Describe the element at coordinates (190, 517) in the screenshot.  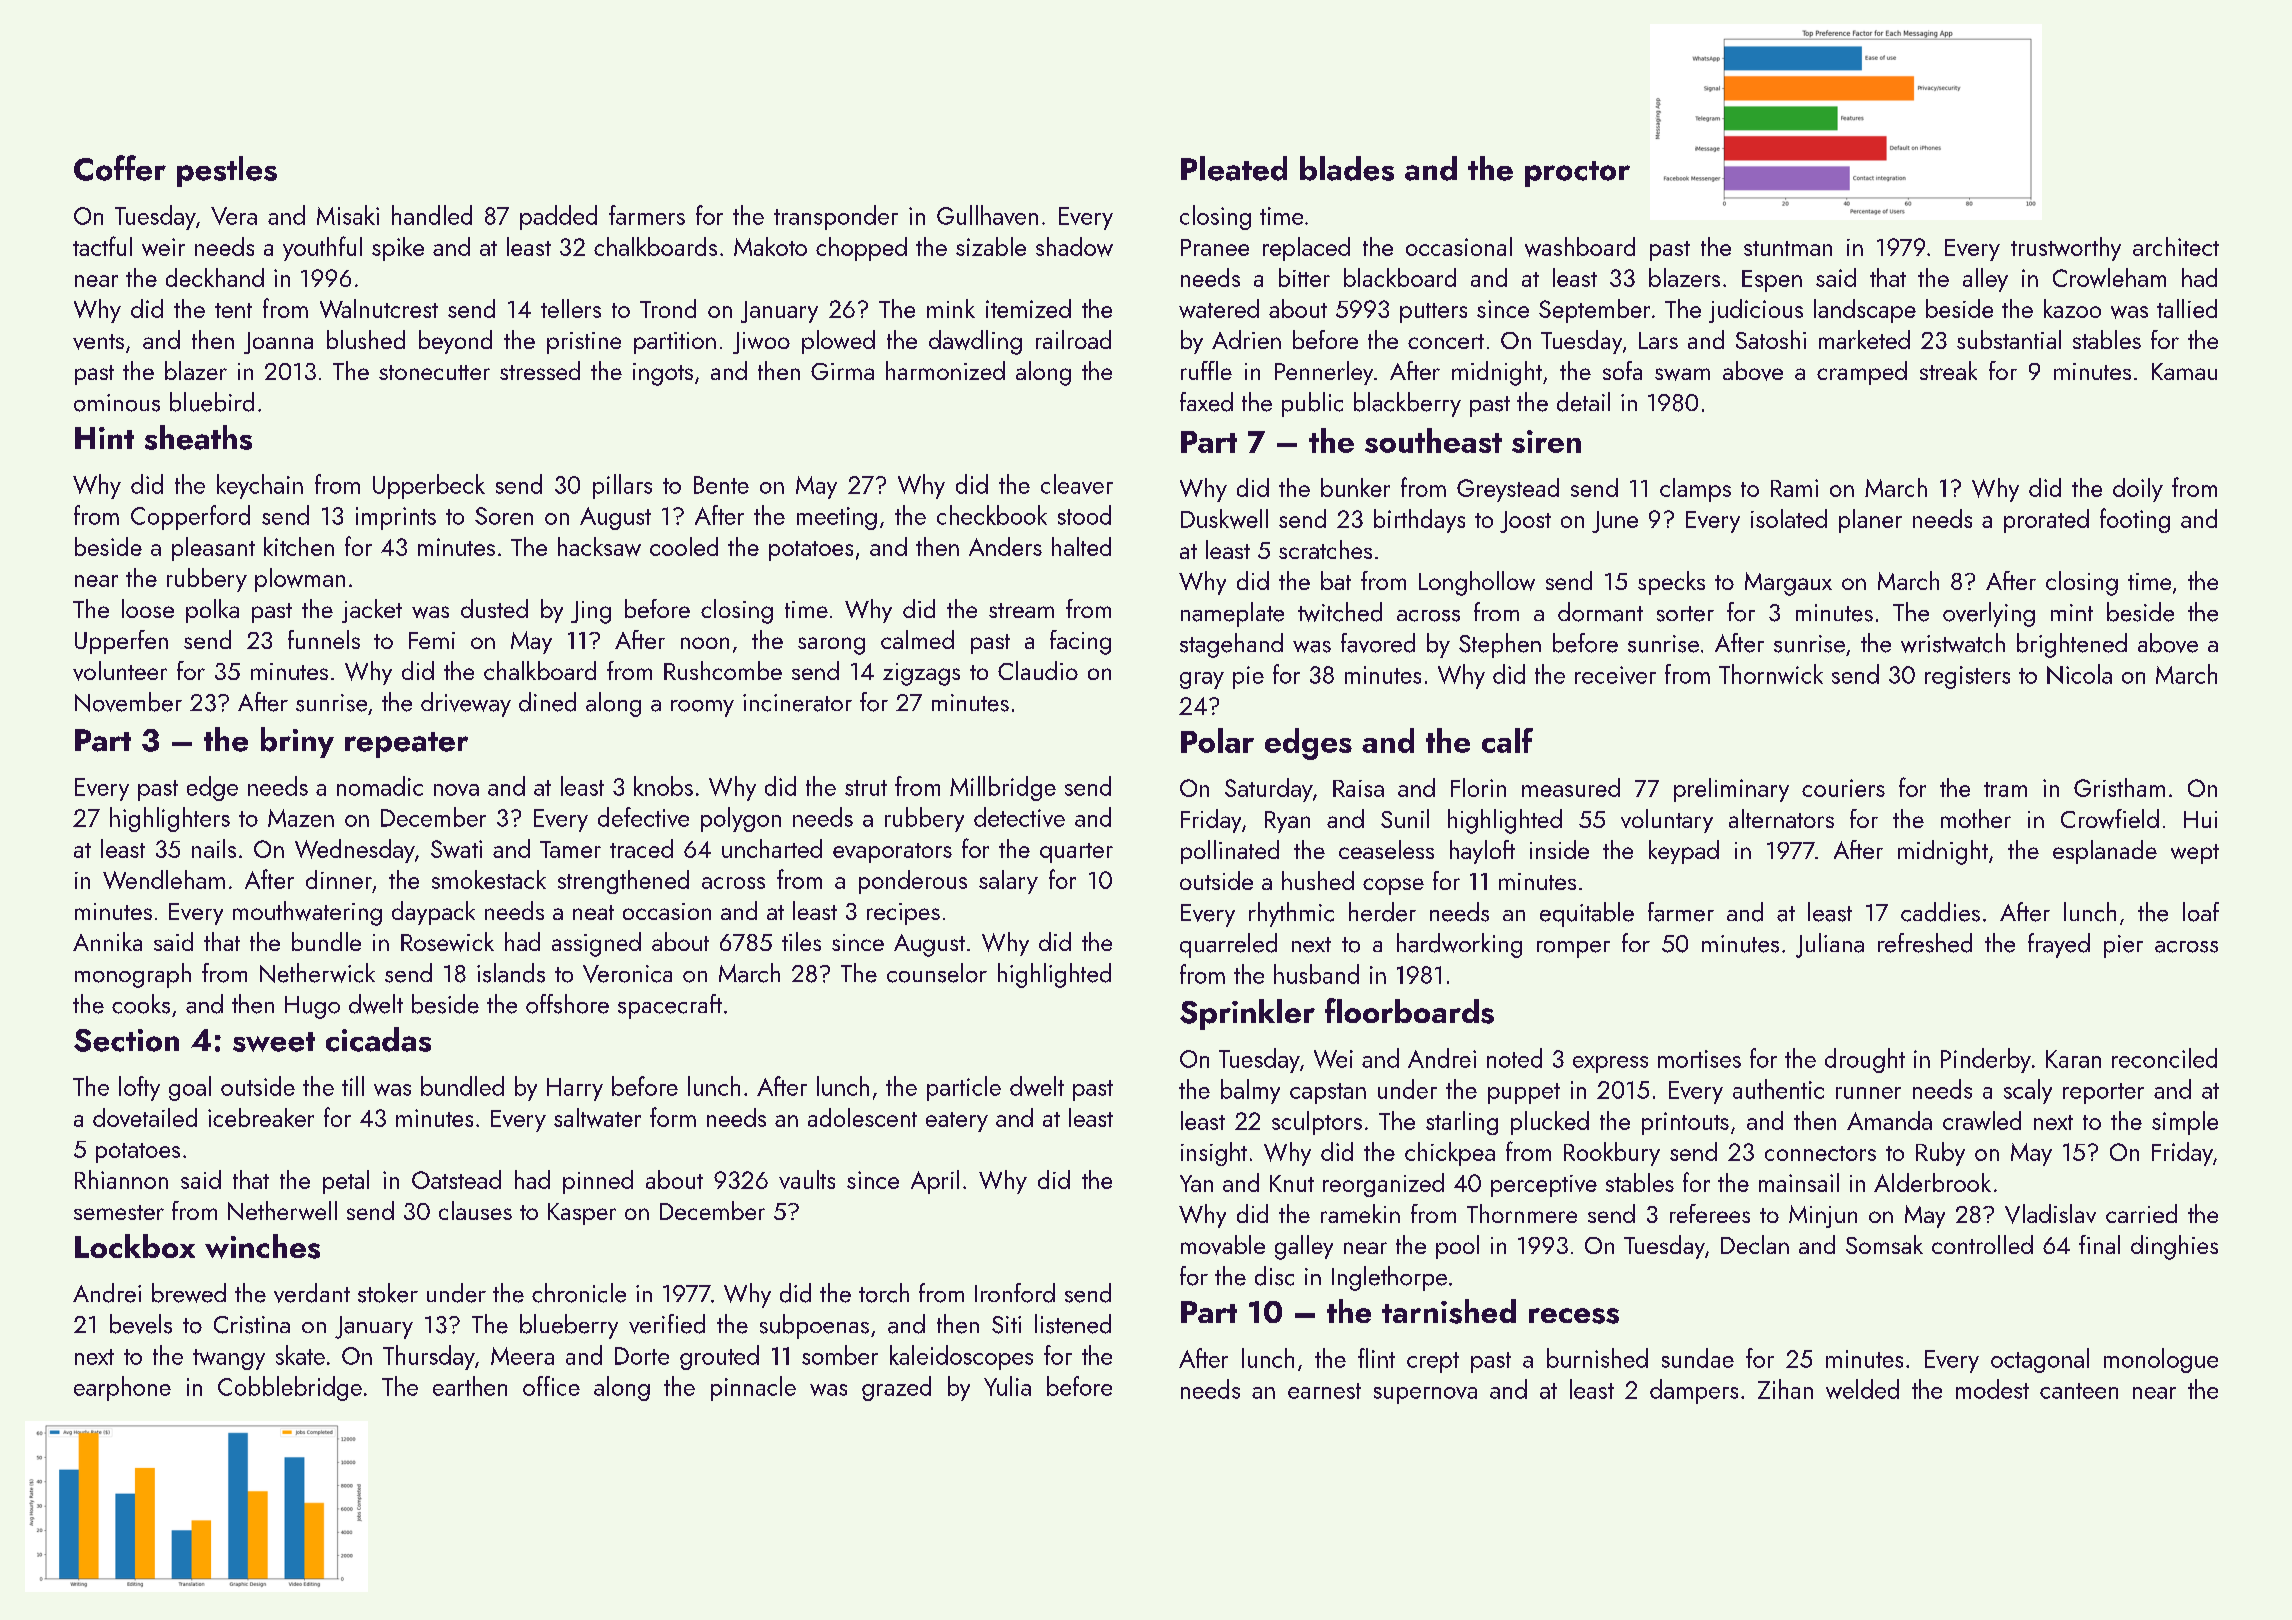
I see `Copperford` at that location.
